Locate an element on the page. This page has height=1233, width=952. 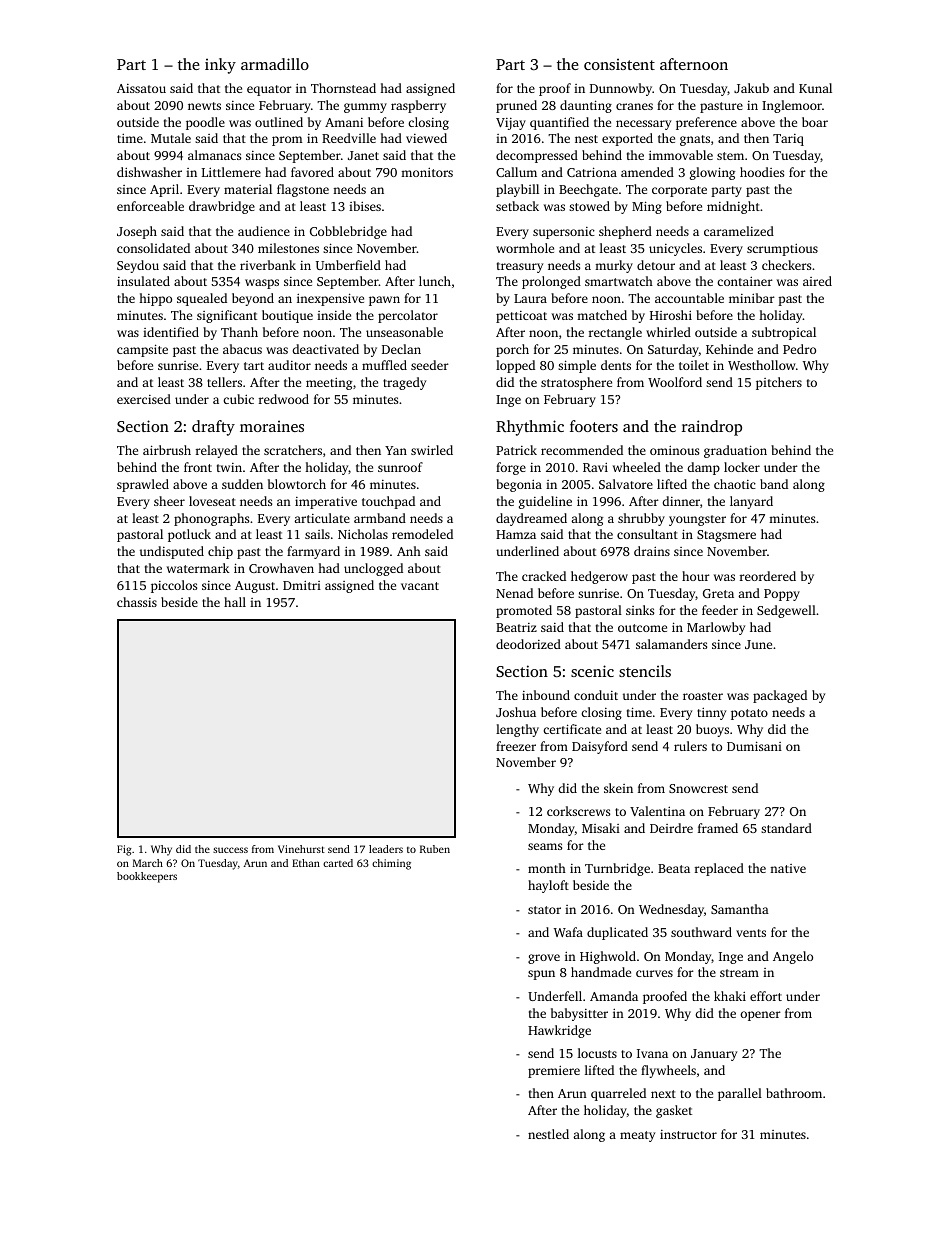
lanyard is located at coordinates (751, 502).
